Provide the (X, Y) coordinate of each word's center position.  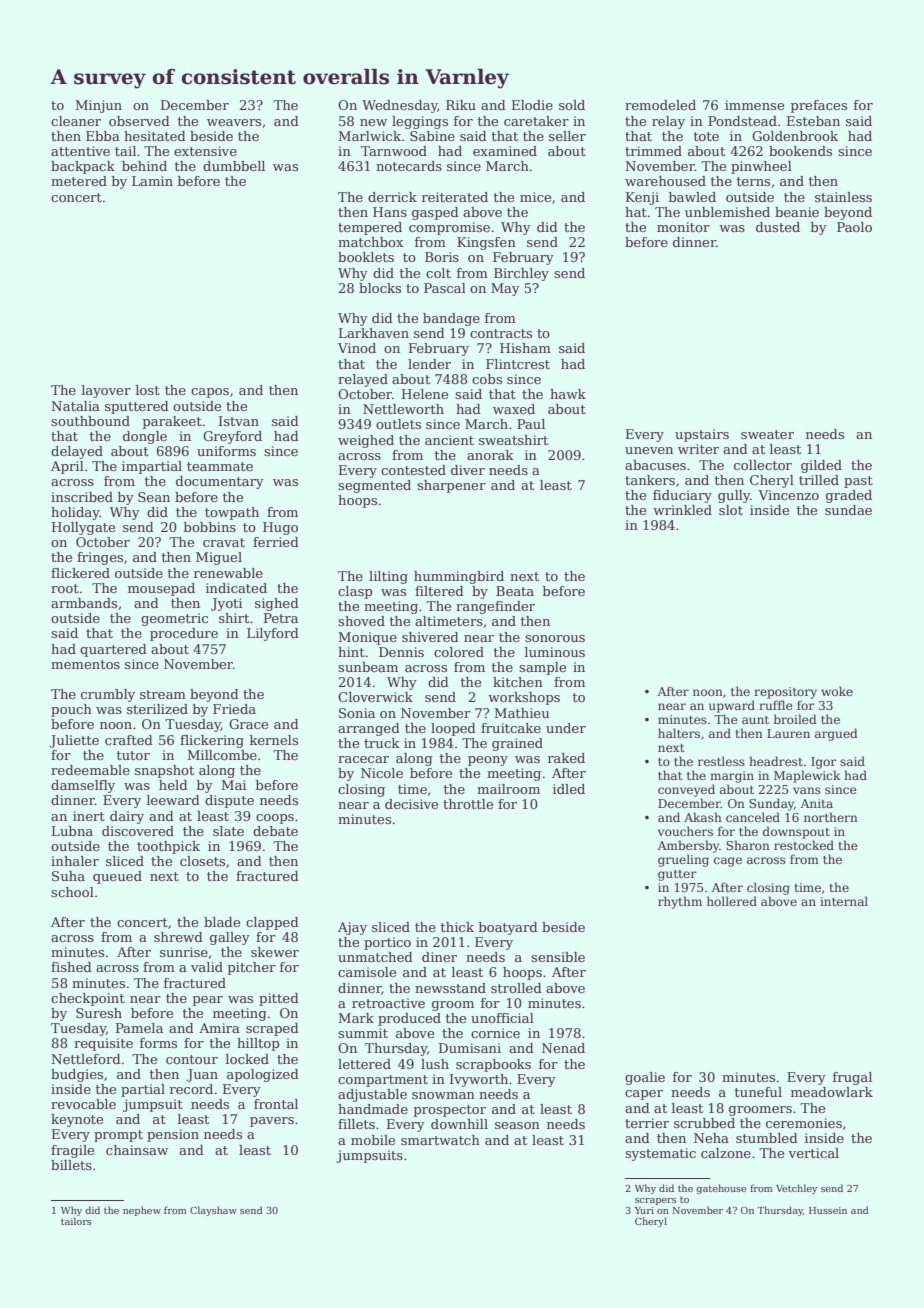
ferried (276, 542)
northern (831, 817)
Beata (515, 591)
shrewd (178, 937)
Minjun (98, 106)
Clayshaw (213, 1211)
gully (734, 496)
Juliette (74, 741)
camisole (367, 972)
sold (572, 105)
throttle (468, 804)
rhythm (680, 902)
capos (210, 393)
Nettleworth (403, 409)
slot (731, 510)
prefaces (819, 106)
